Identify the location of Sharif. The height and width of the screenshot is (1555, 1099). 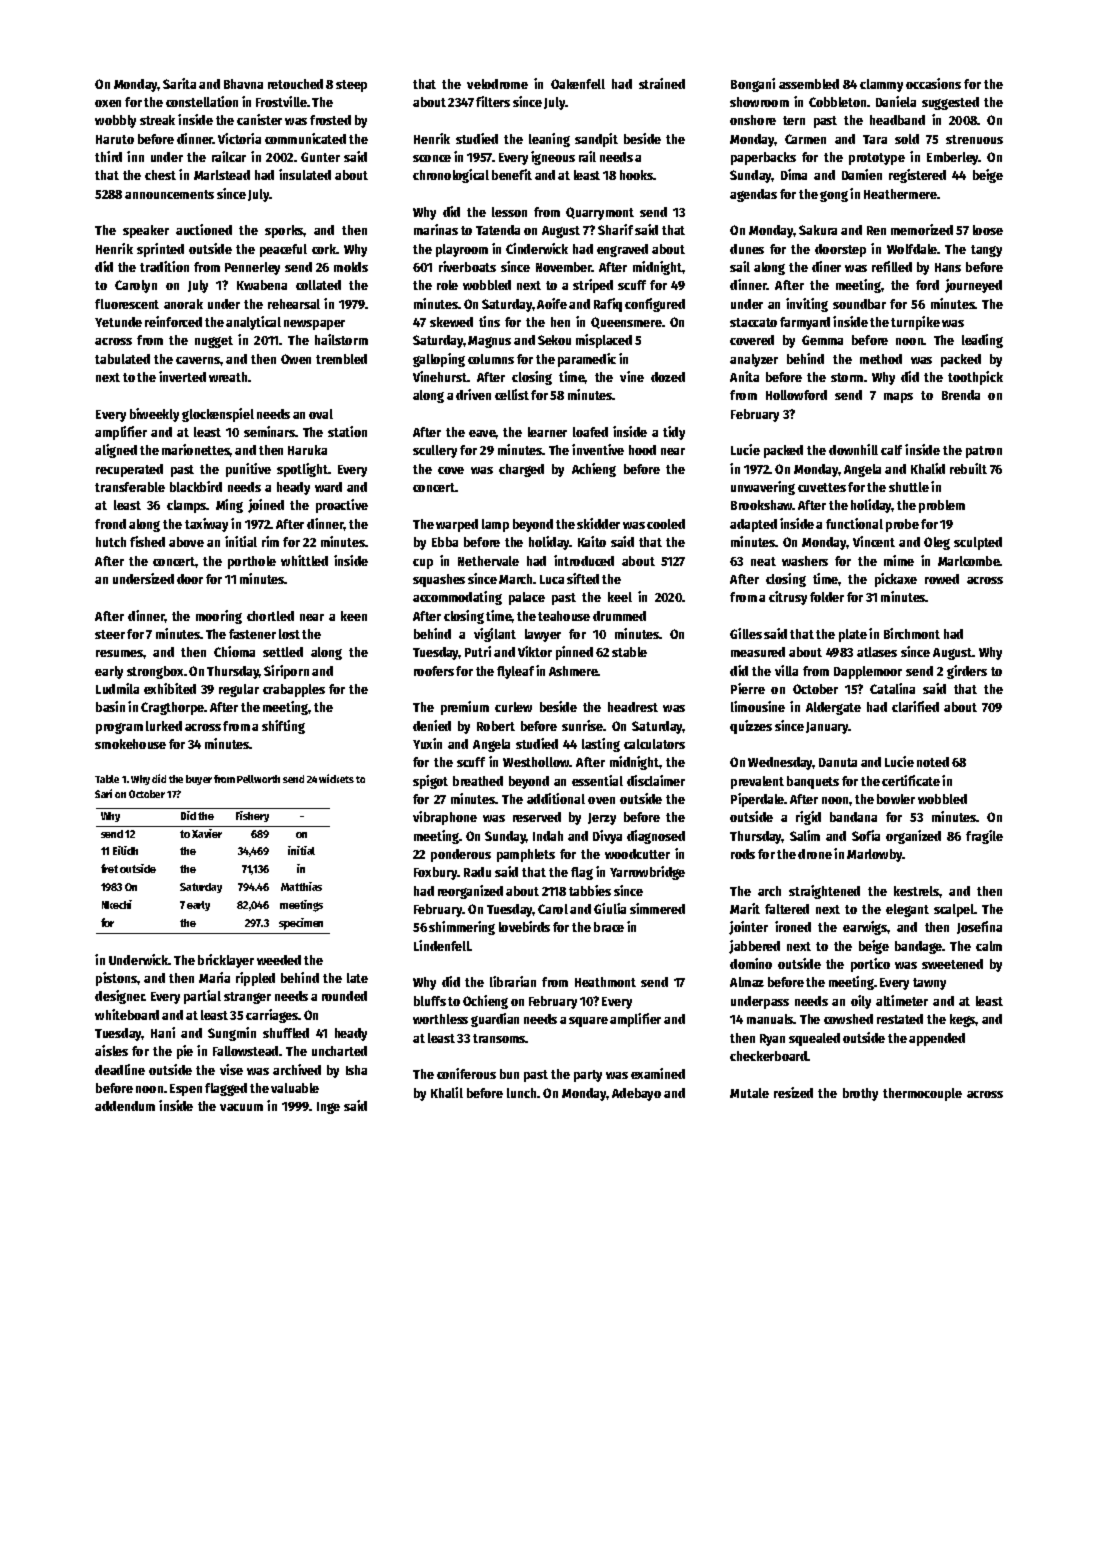
(615, 229).
